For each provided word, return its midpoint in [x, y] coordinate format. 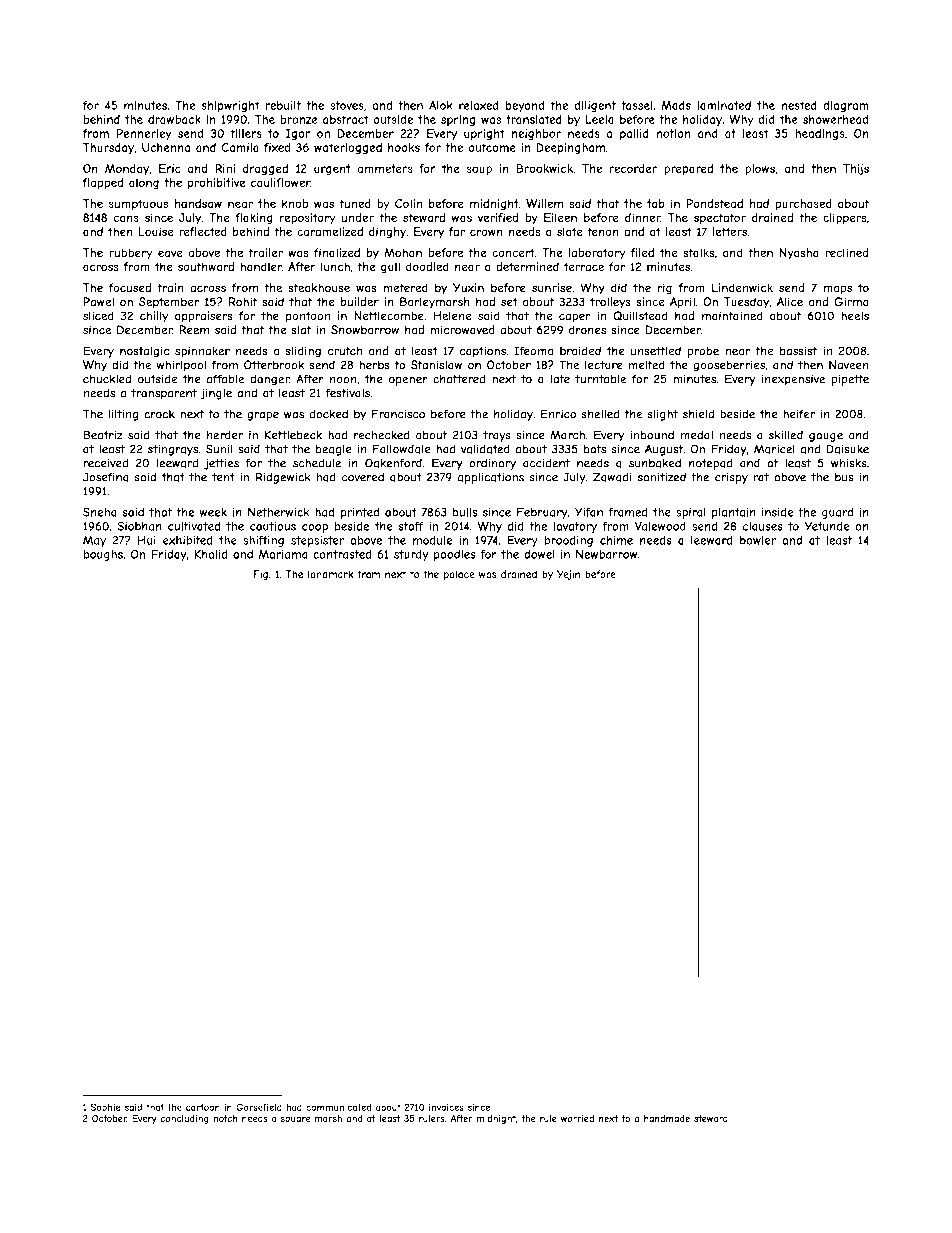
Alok [441, 105]
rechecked [382, 435]
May [94, 541]
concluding [184, 1119]
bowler [758, 540]
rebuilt [283, 105]
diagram [846, 106]
